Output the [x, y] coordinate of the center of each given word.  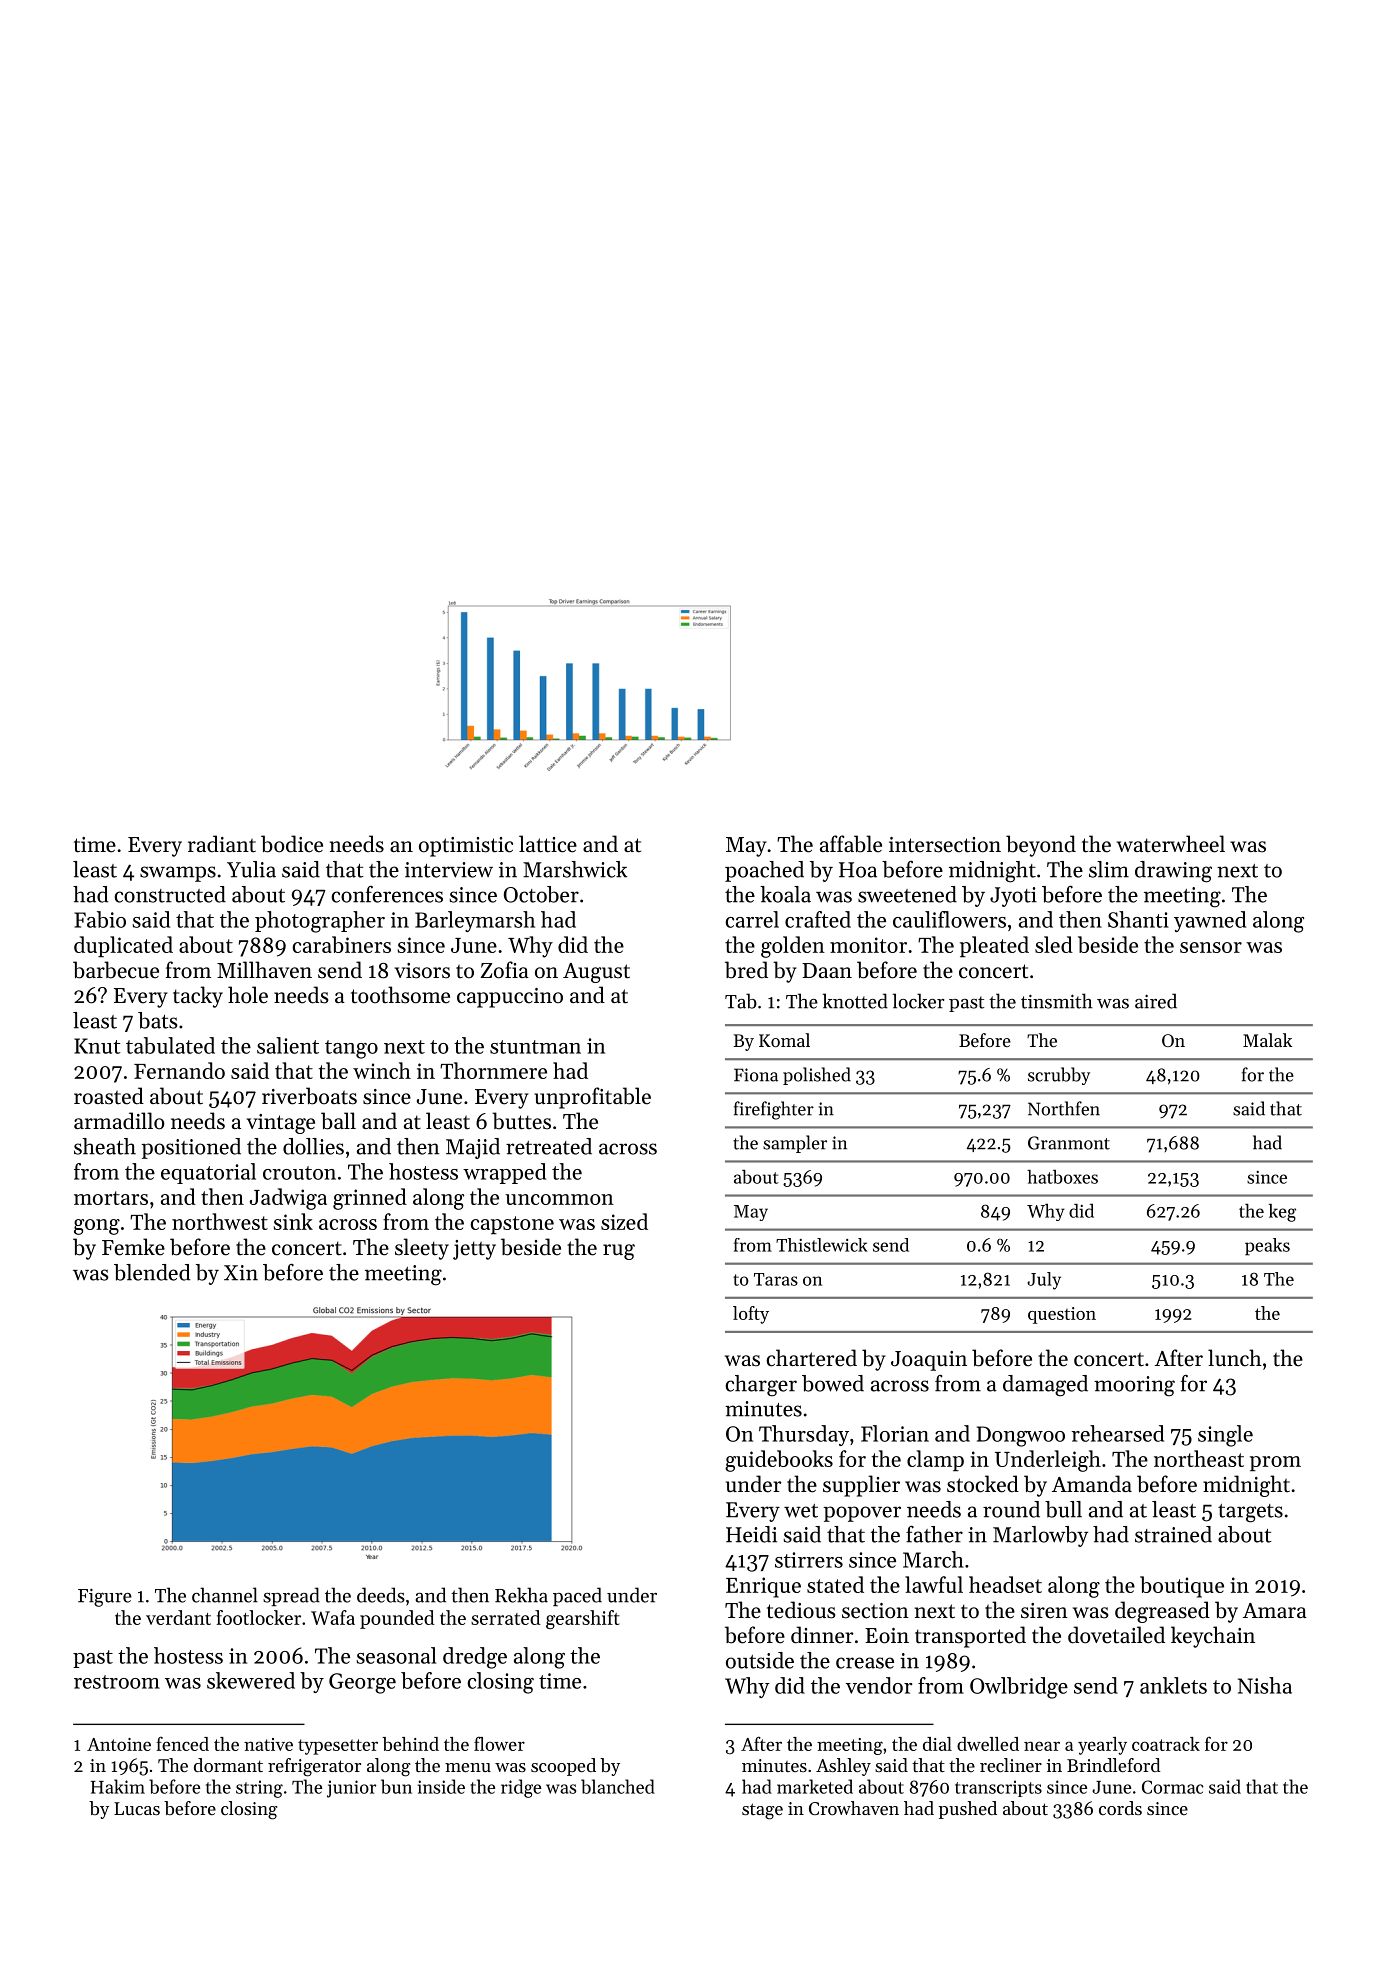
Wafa [333, 1617]
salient [288, 1045]
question [1062, 1315]
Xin [241, 1273]
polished [817, 1076]
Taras [776, 1279]
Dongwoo [1021, 1436]
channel [225, 1595]
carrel [752, 919]
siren [1044, 1611]
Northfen [1064, 1108]
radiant [222, 844]
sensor [1211, 947]
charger [761, 1386]
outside [760, 1660]
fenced [182, 1744]
